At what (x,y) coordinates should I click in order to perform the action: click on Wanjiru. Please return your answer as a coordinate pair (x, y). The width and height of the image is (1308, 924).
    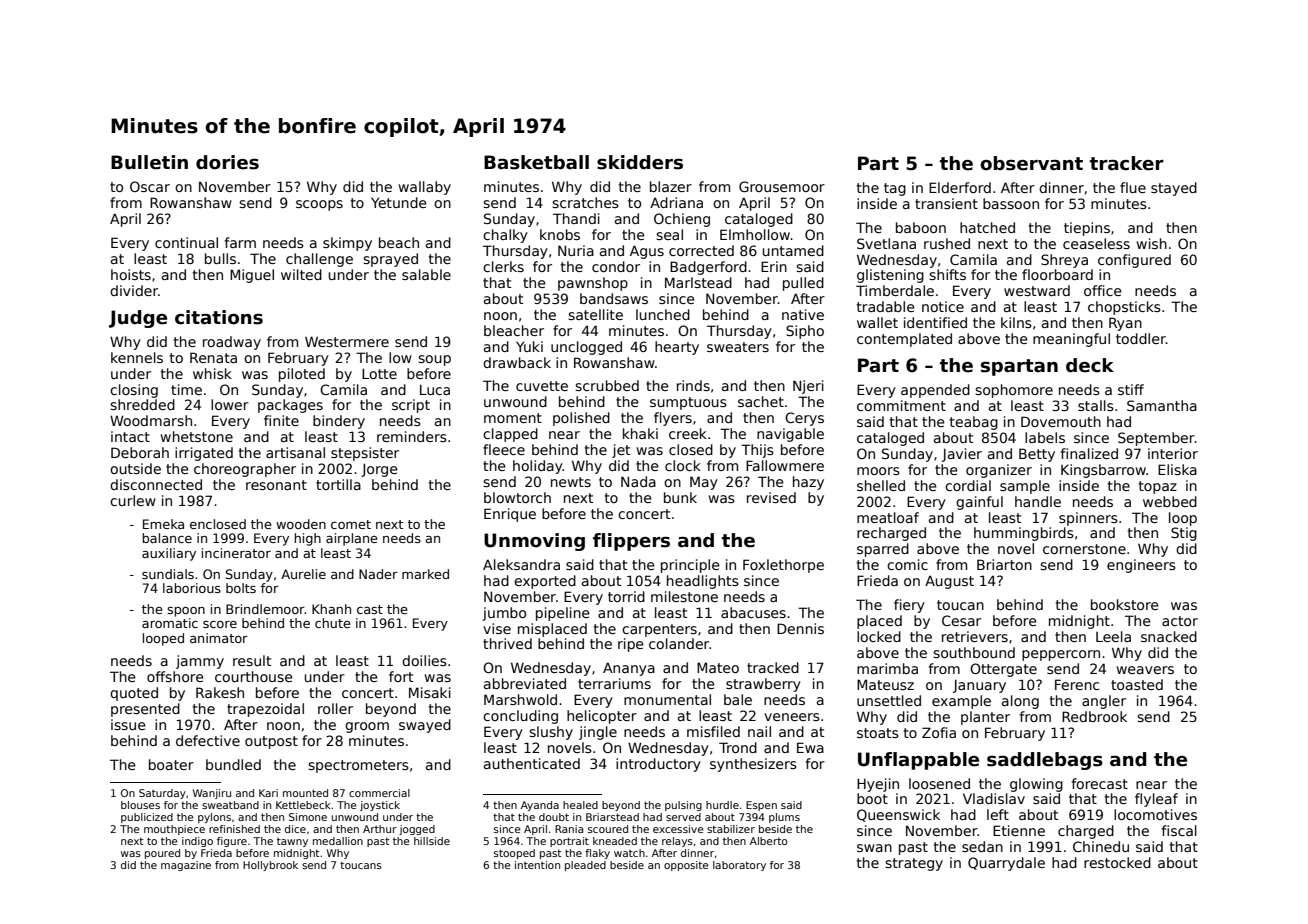
    Looking at the image, I should click on (212, 794).
